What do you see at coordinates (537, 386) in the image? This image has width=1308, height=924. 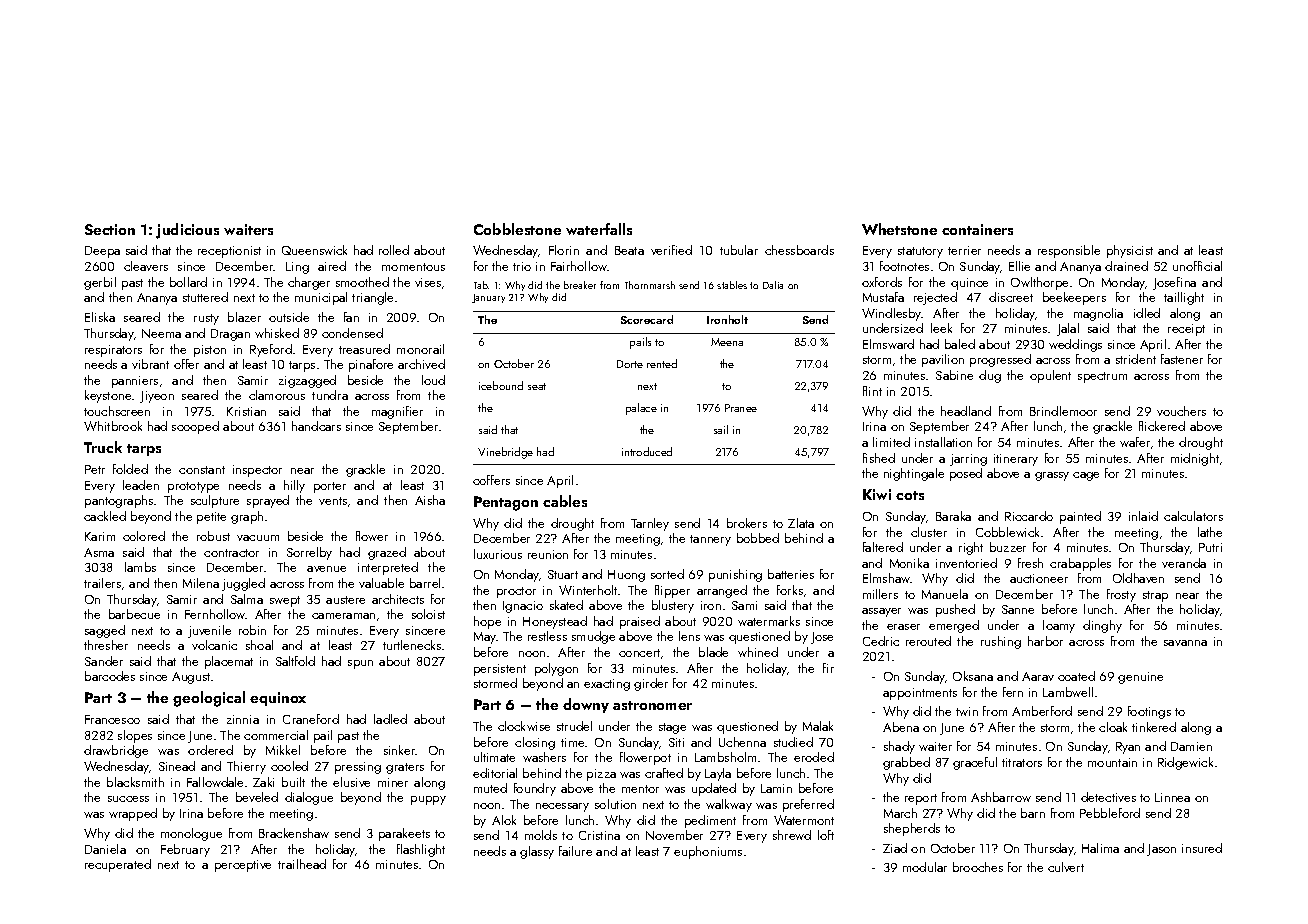 I see `seat` at bounding box center [537, 386].
